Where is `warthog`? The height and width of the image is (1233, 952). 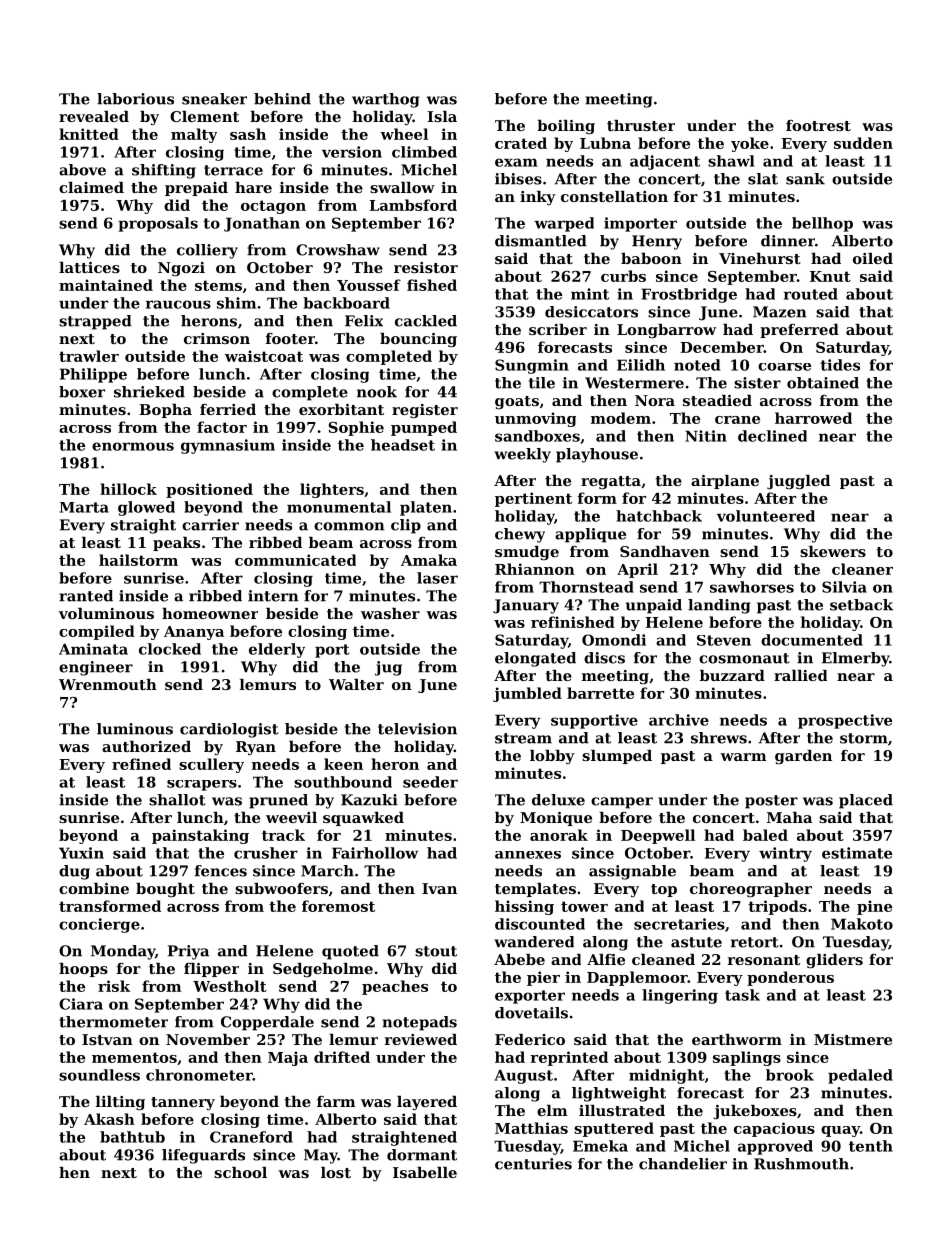 warthog is located at coordinates (385, 100).
